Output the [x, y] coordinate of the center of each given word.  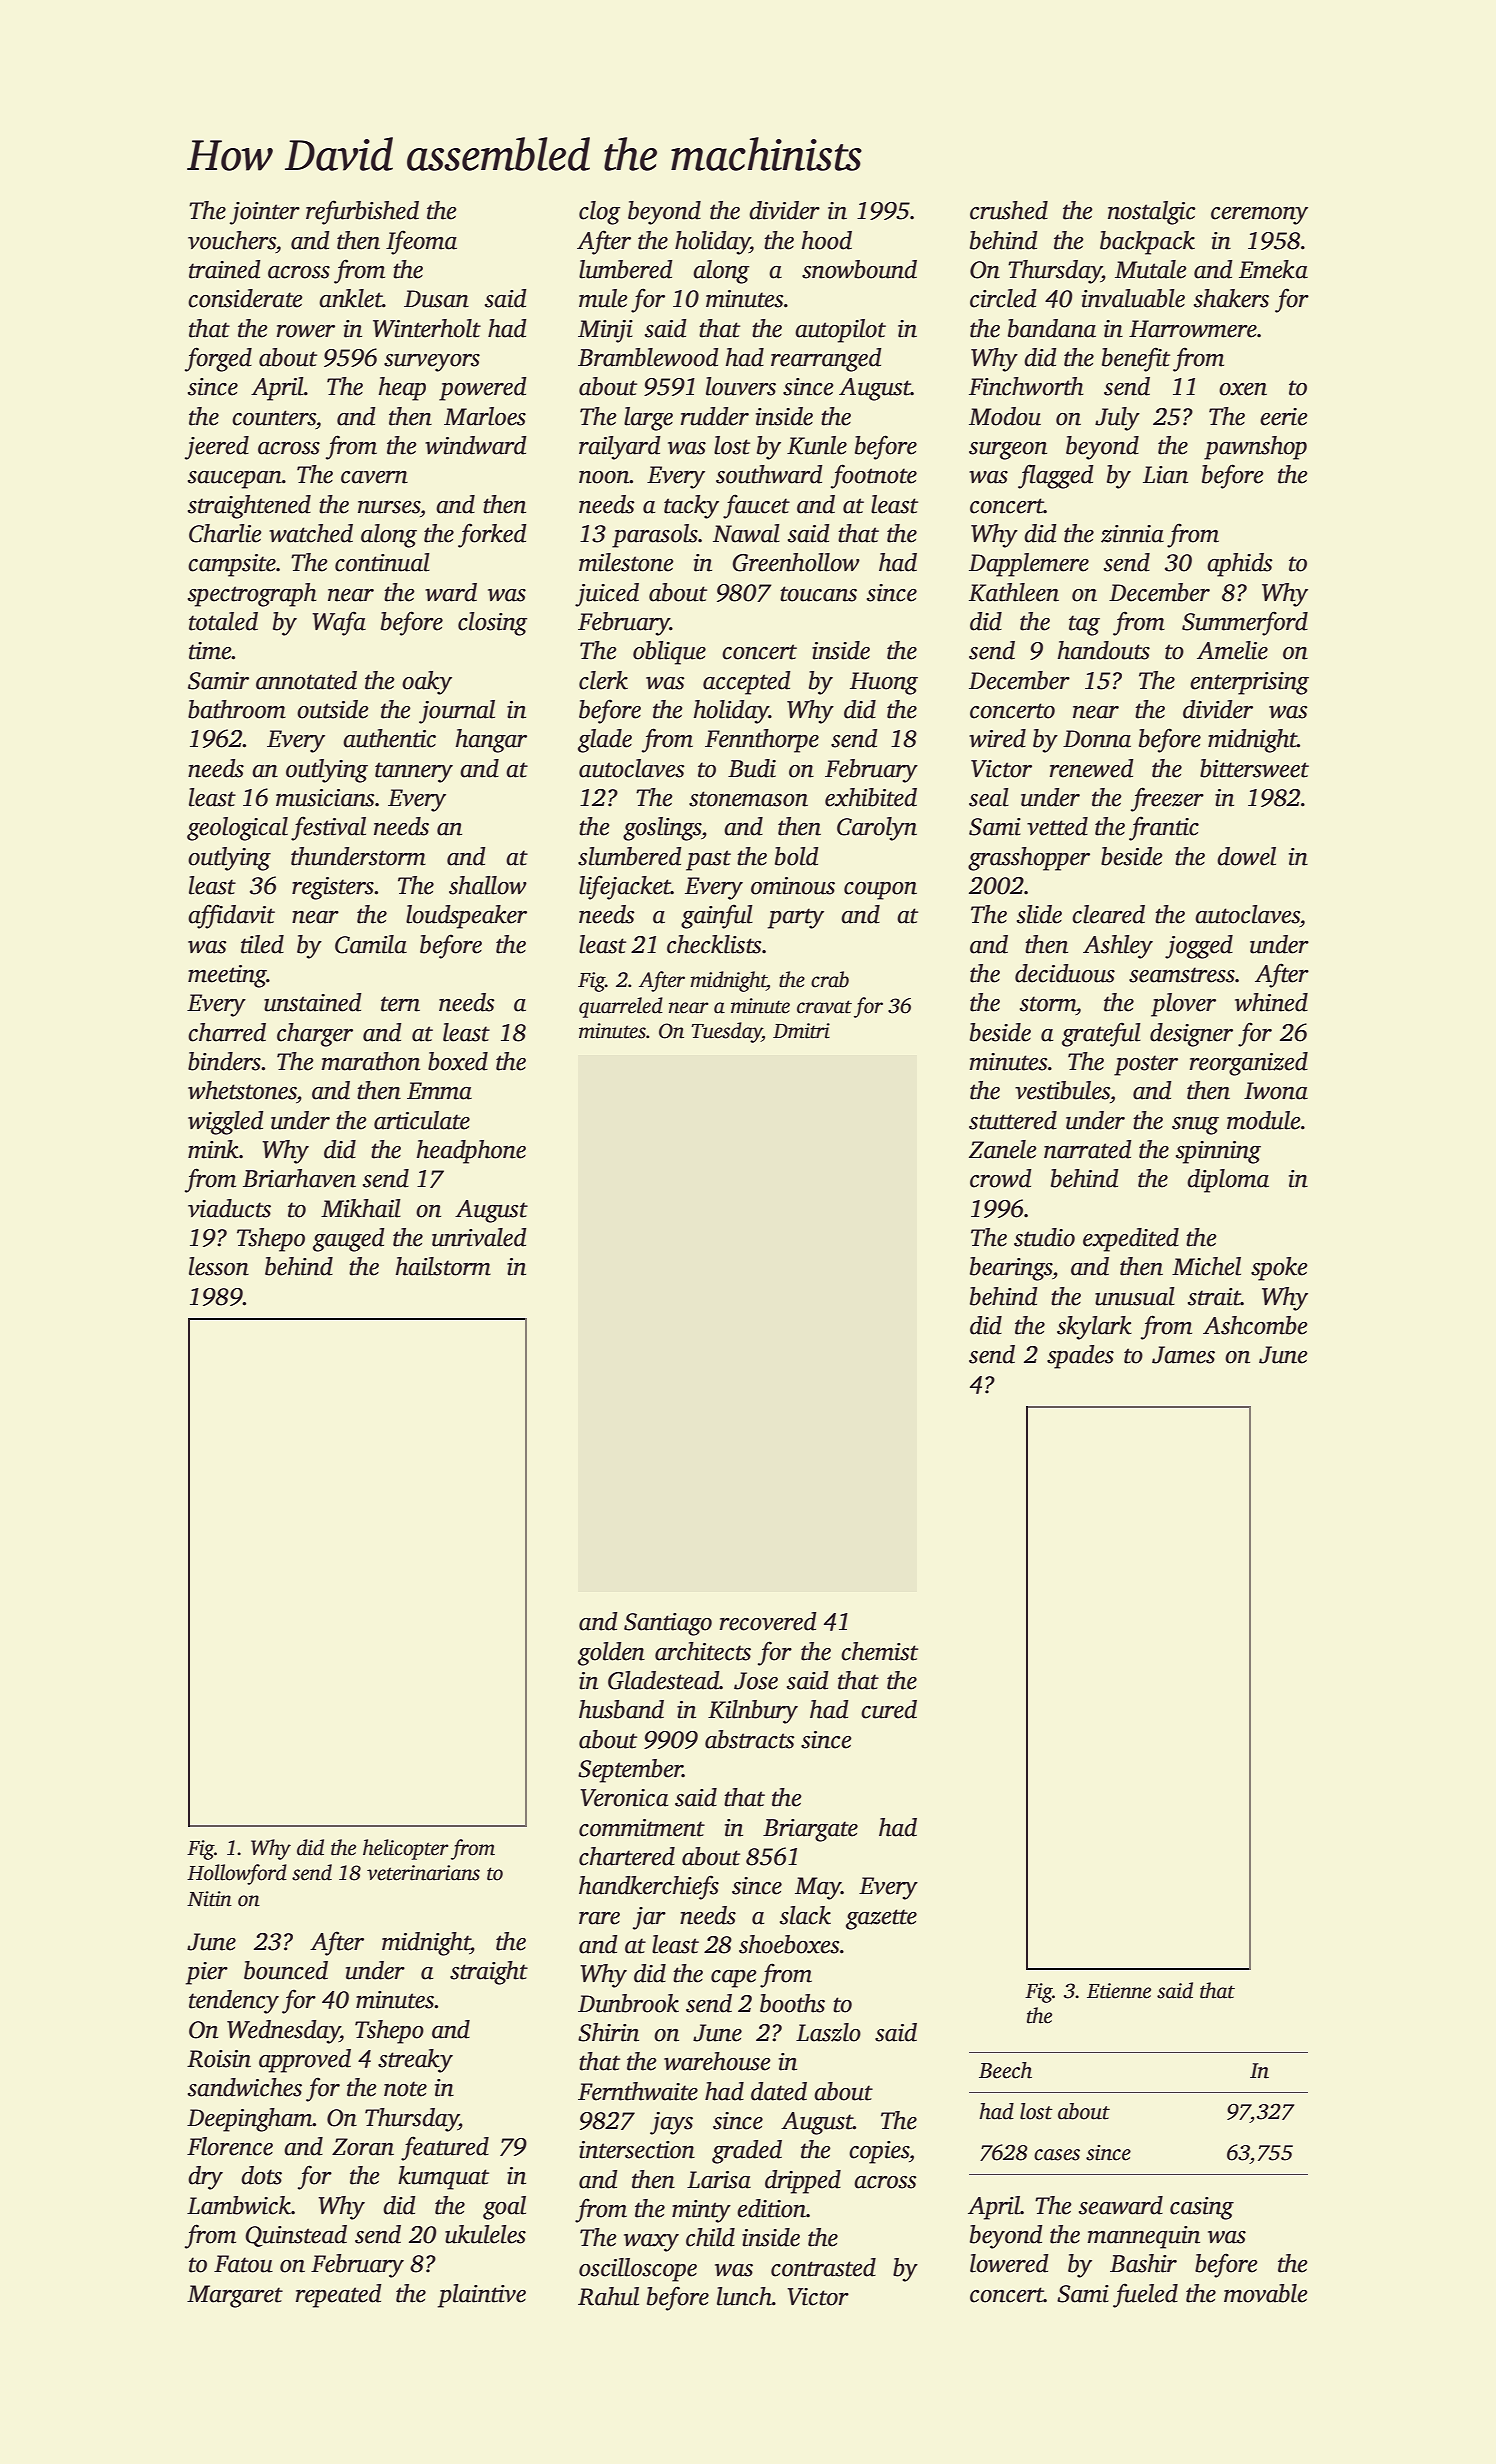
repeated [339, 2296]
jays [671, 2123]
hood [827, 240]
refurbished [362, 212]
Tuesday [726, 1032]
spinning [1218, 1152]
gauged [349, 1240]
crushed [1009, 210]
